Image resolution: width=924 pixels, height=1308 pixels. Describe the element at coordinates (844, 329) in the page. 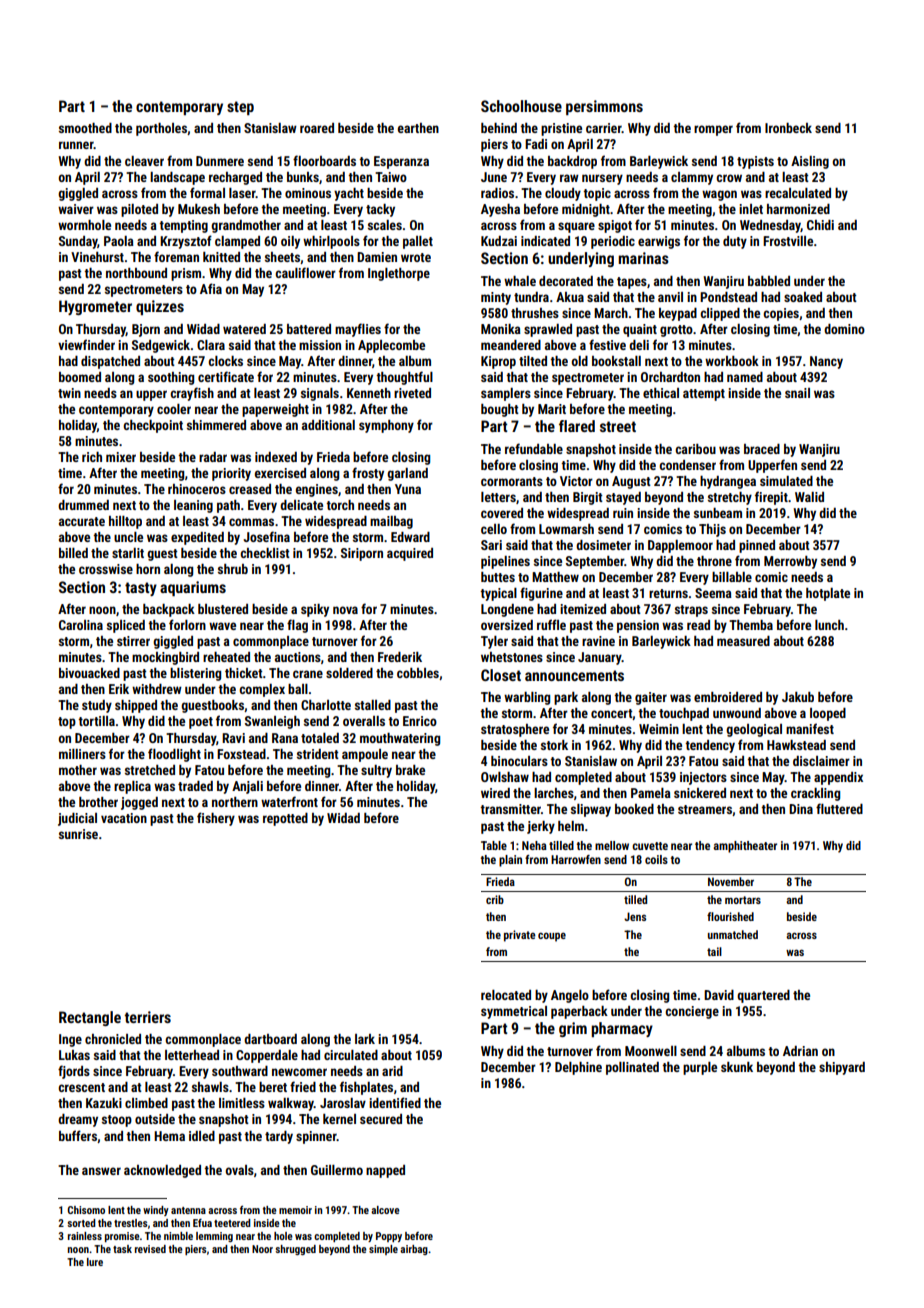

I see `domino` at that location.
